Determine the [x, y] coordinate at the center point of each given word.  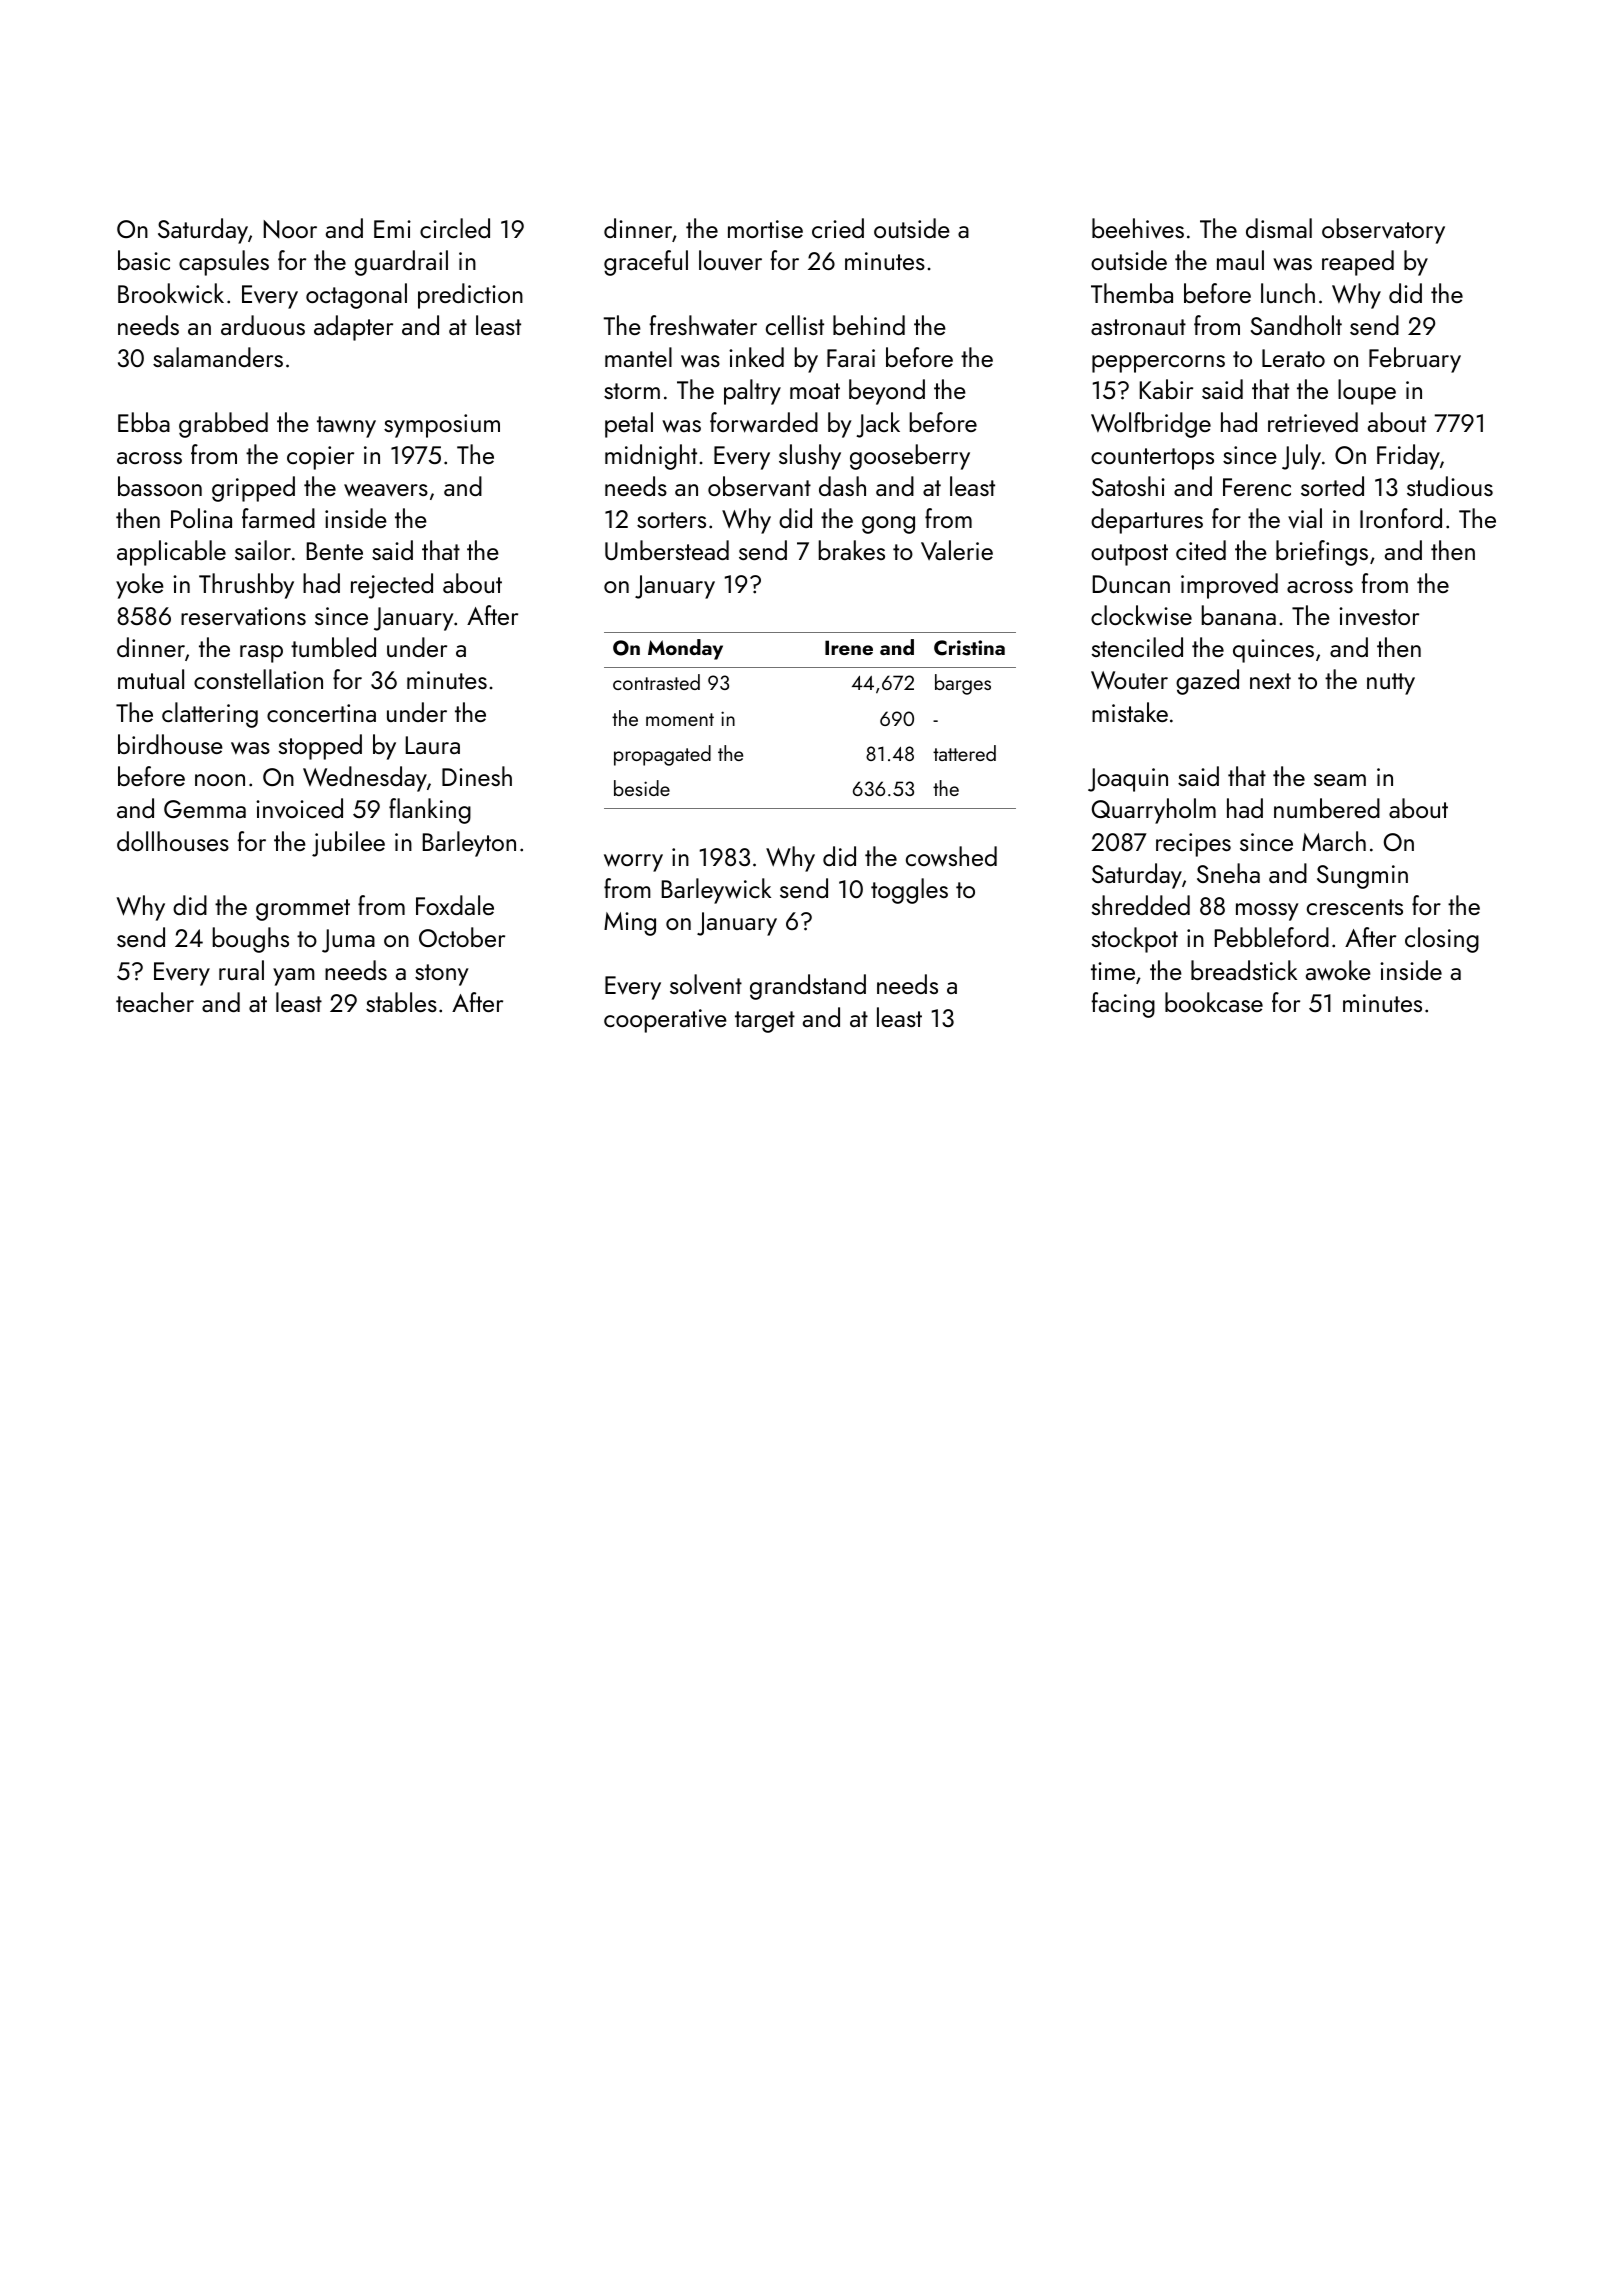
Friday [1408, 457]
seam [1340, 780]
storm [632, 391]
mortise [765, 229]
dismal [1279, 228]
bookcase [1214, 1002]
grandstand [808, 987]
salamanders [218, 357]
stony [442, 975]
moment [680, 719]
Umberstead [667, 550]
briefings [1322, 553]
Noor [290, 229]
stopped [320, 747]
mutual [151, 679]
